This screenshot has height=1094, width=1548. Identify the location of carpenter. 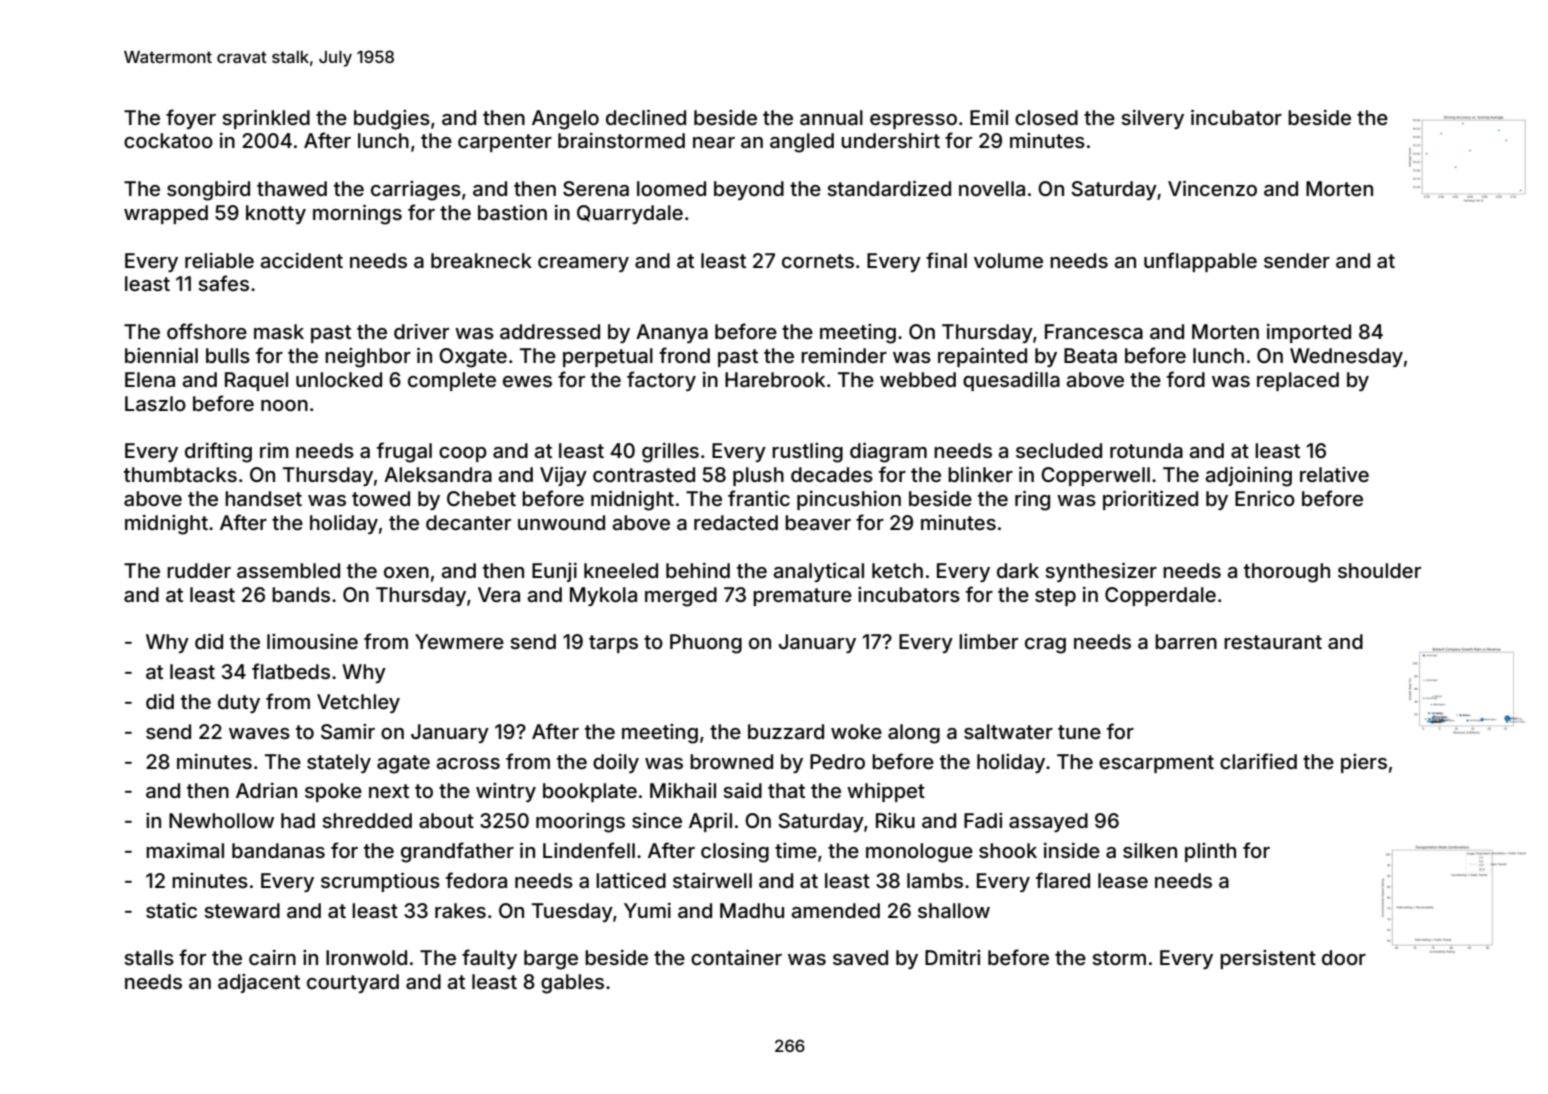
(505, 143).
